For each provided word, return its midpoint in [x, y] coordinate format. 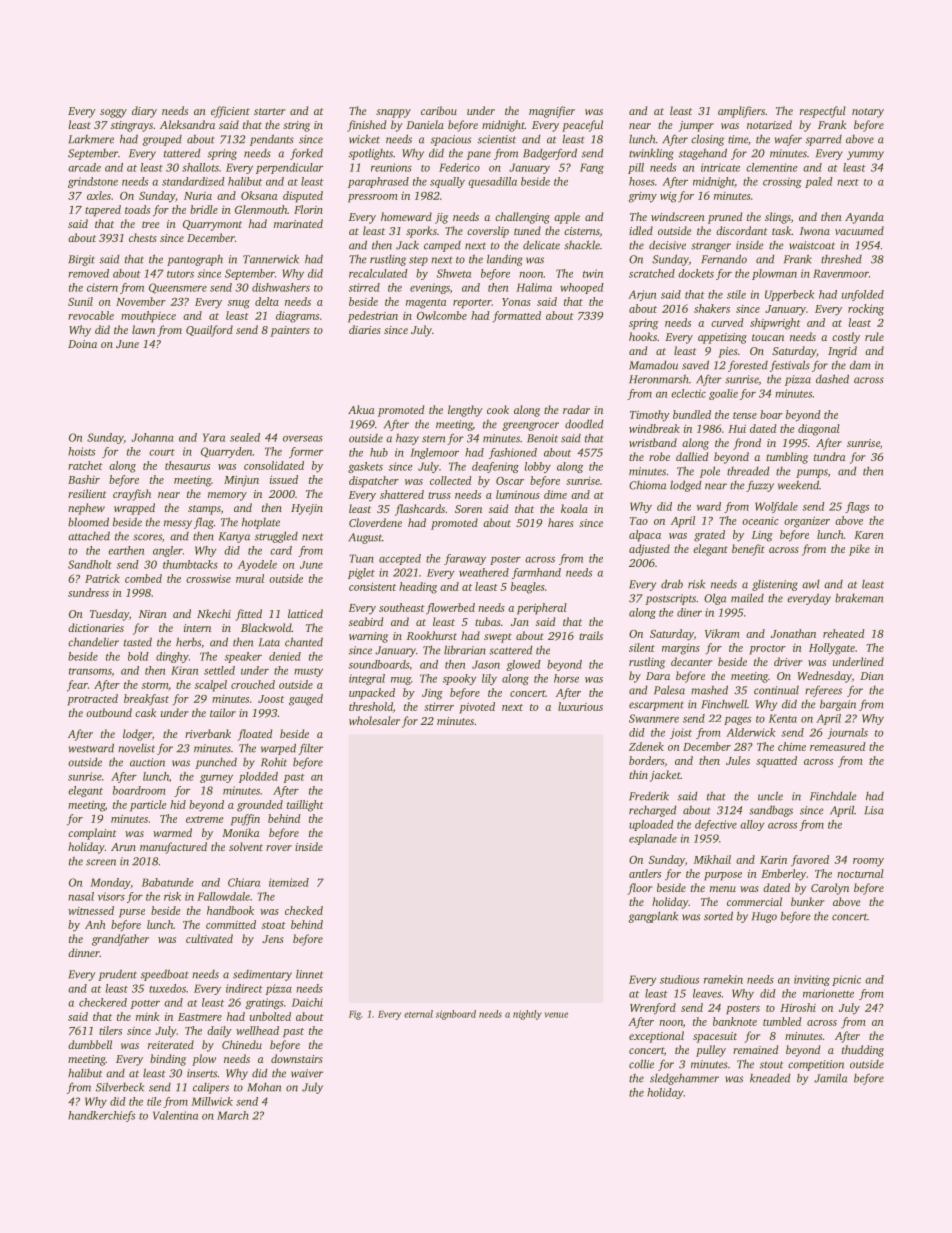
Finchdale [833, 796]
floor [640, 889]
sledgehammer [684, 1079]
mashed [709, 690]
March [233, 1115]
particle [148, 806]
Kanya [234, 537]
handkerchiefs [101, 1116]
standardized [193, 181]
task [782, 230]
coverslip [488, 232]
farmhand [536, 573]
